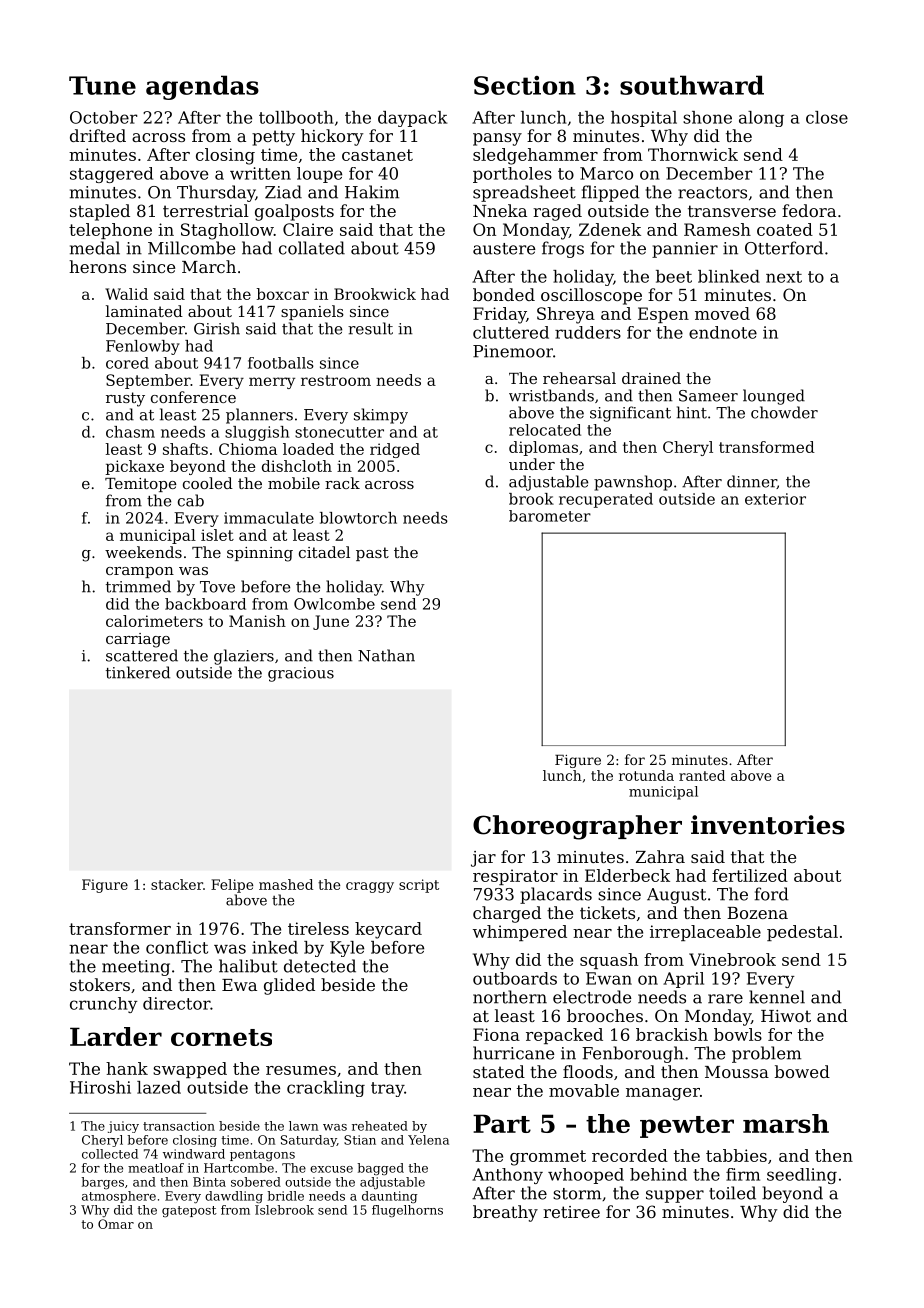 This screenshot has height=1308, width=924. Describe the element at coordinates (388, 930) in the screenshot. I see `keycard` at that location.
